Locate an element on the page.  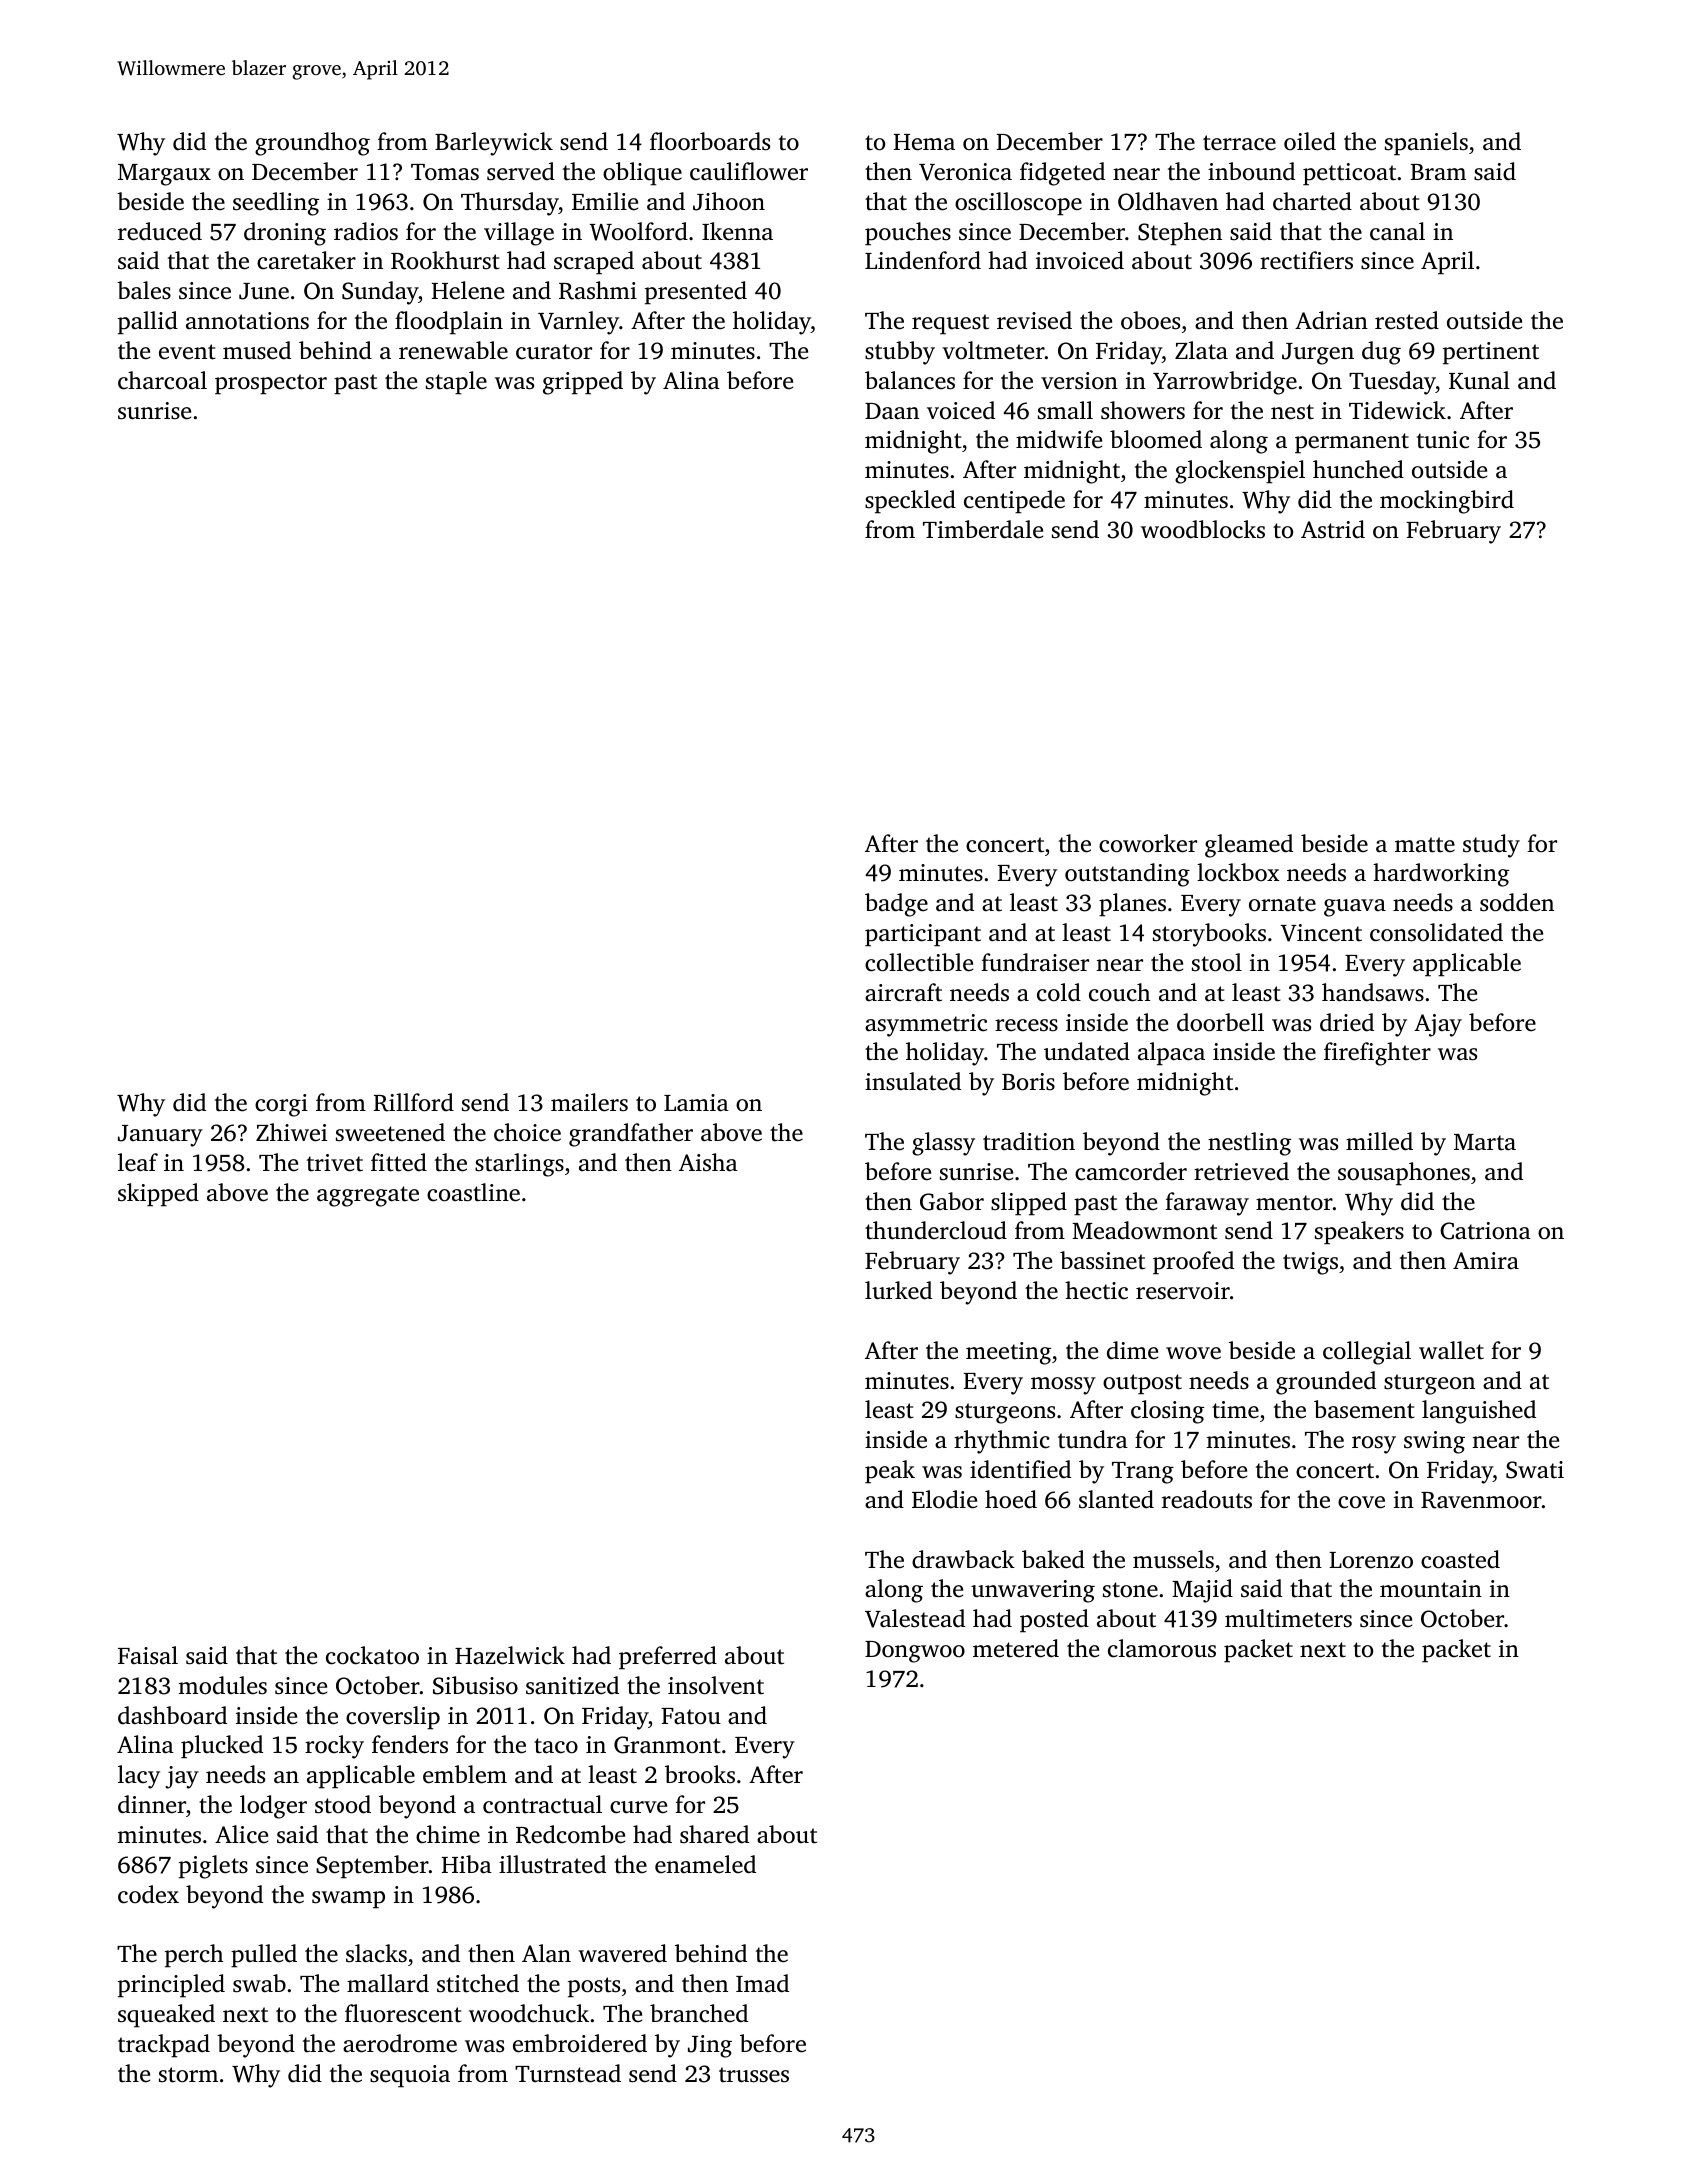
June is located at coordinates (264, 291).
